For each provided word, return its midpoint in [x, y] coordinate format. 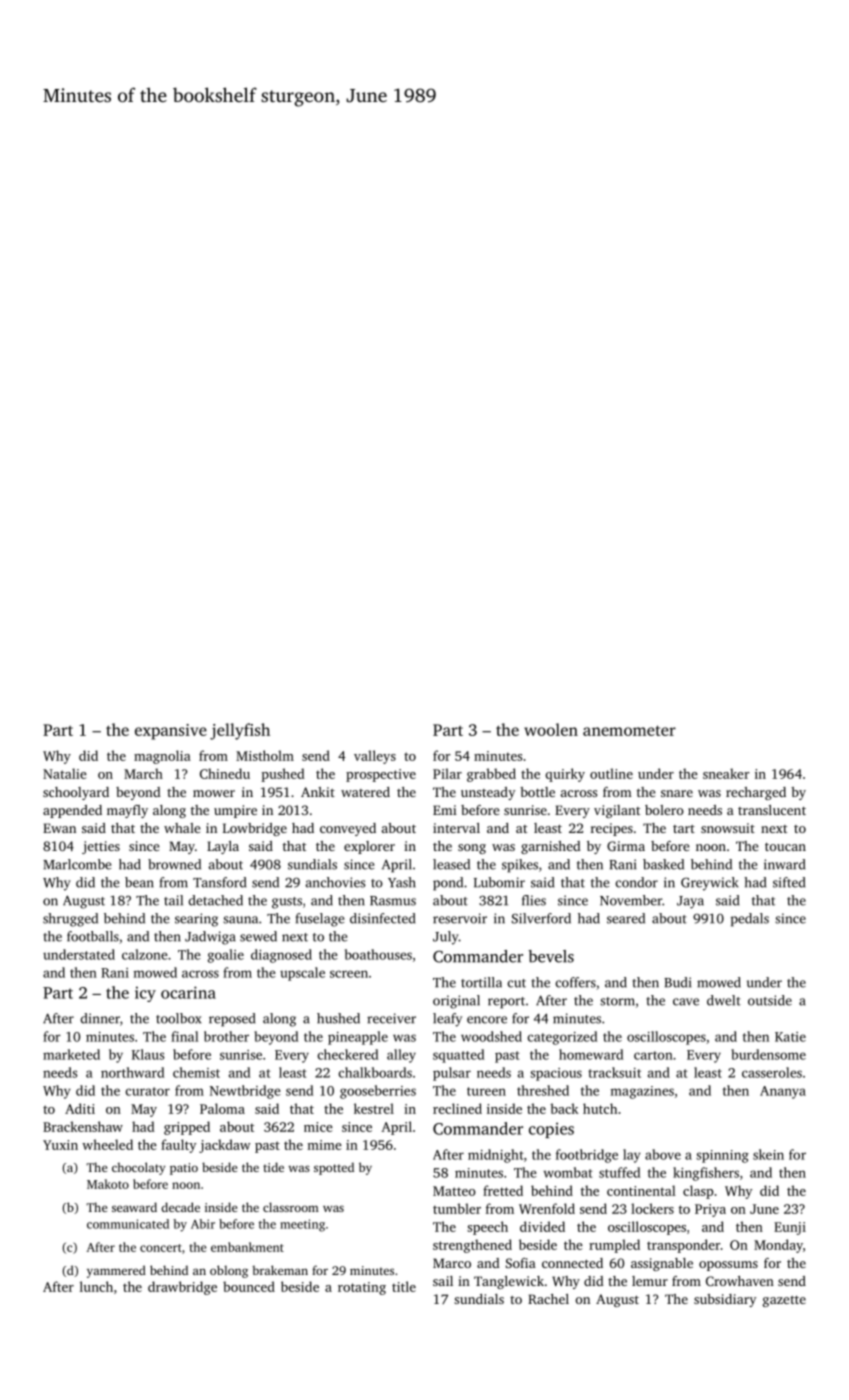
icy [145, 994]
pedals [750, 920]
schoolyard [76, 793]
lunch [96, 1286]
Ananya [783, 1092]
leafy [447, 1020]
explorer [369, 847]
